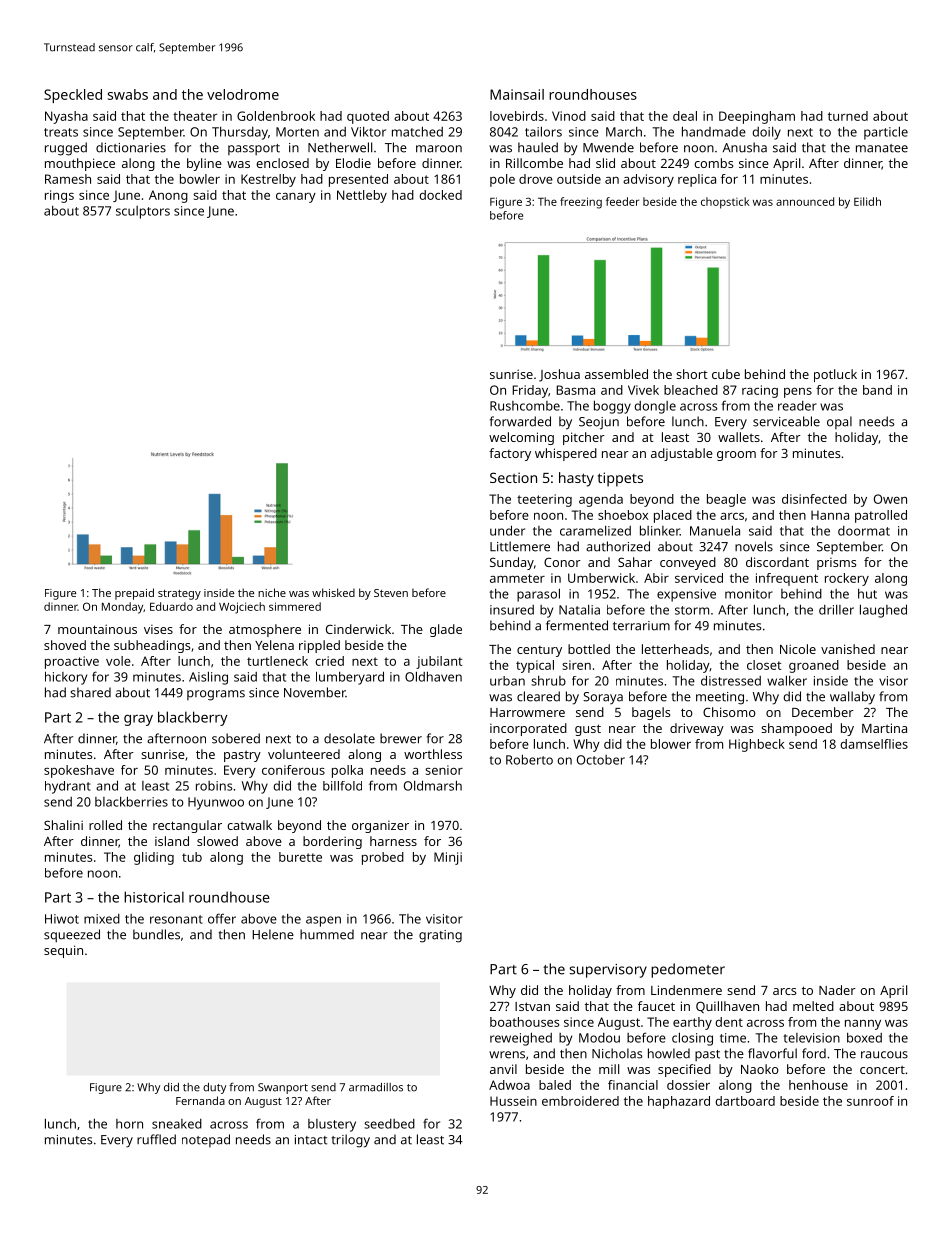 This screenshot has height=1233, width=952. Describe the element at coordinates (757, 117) in the screenshot. I see `Deepingham` at that location.
